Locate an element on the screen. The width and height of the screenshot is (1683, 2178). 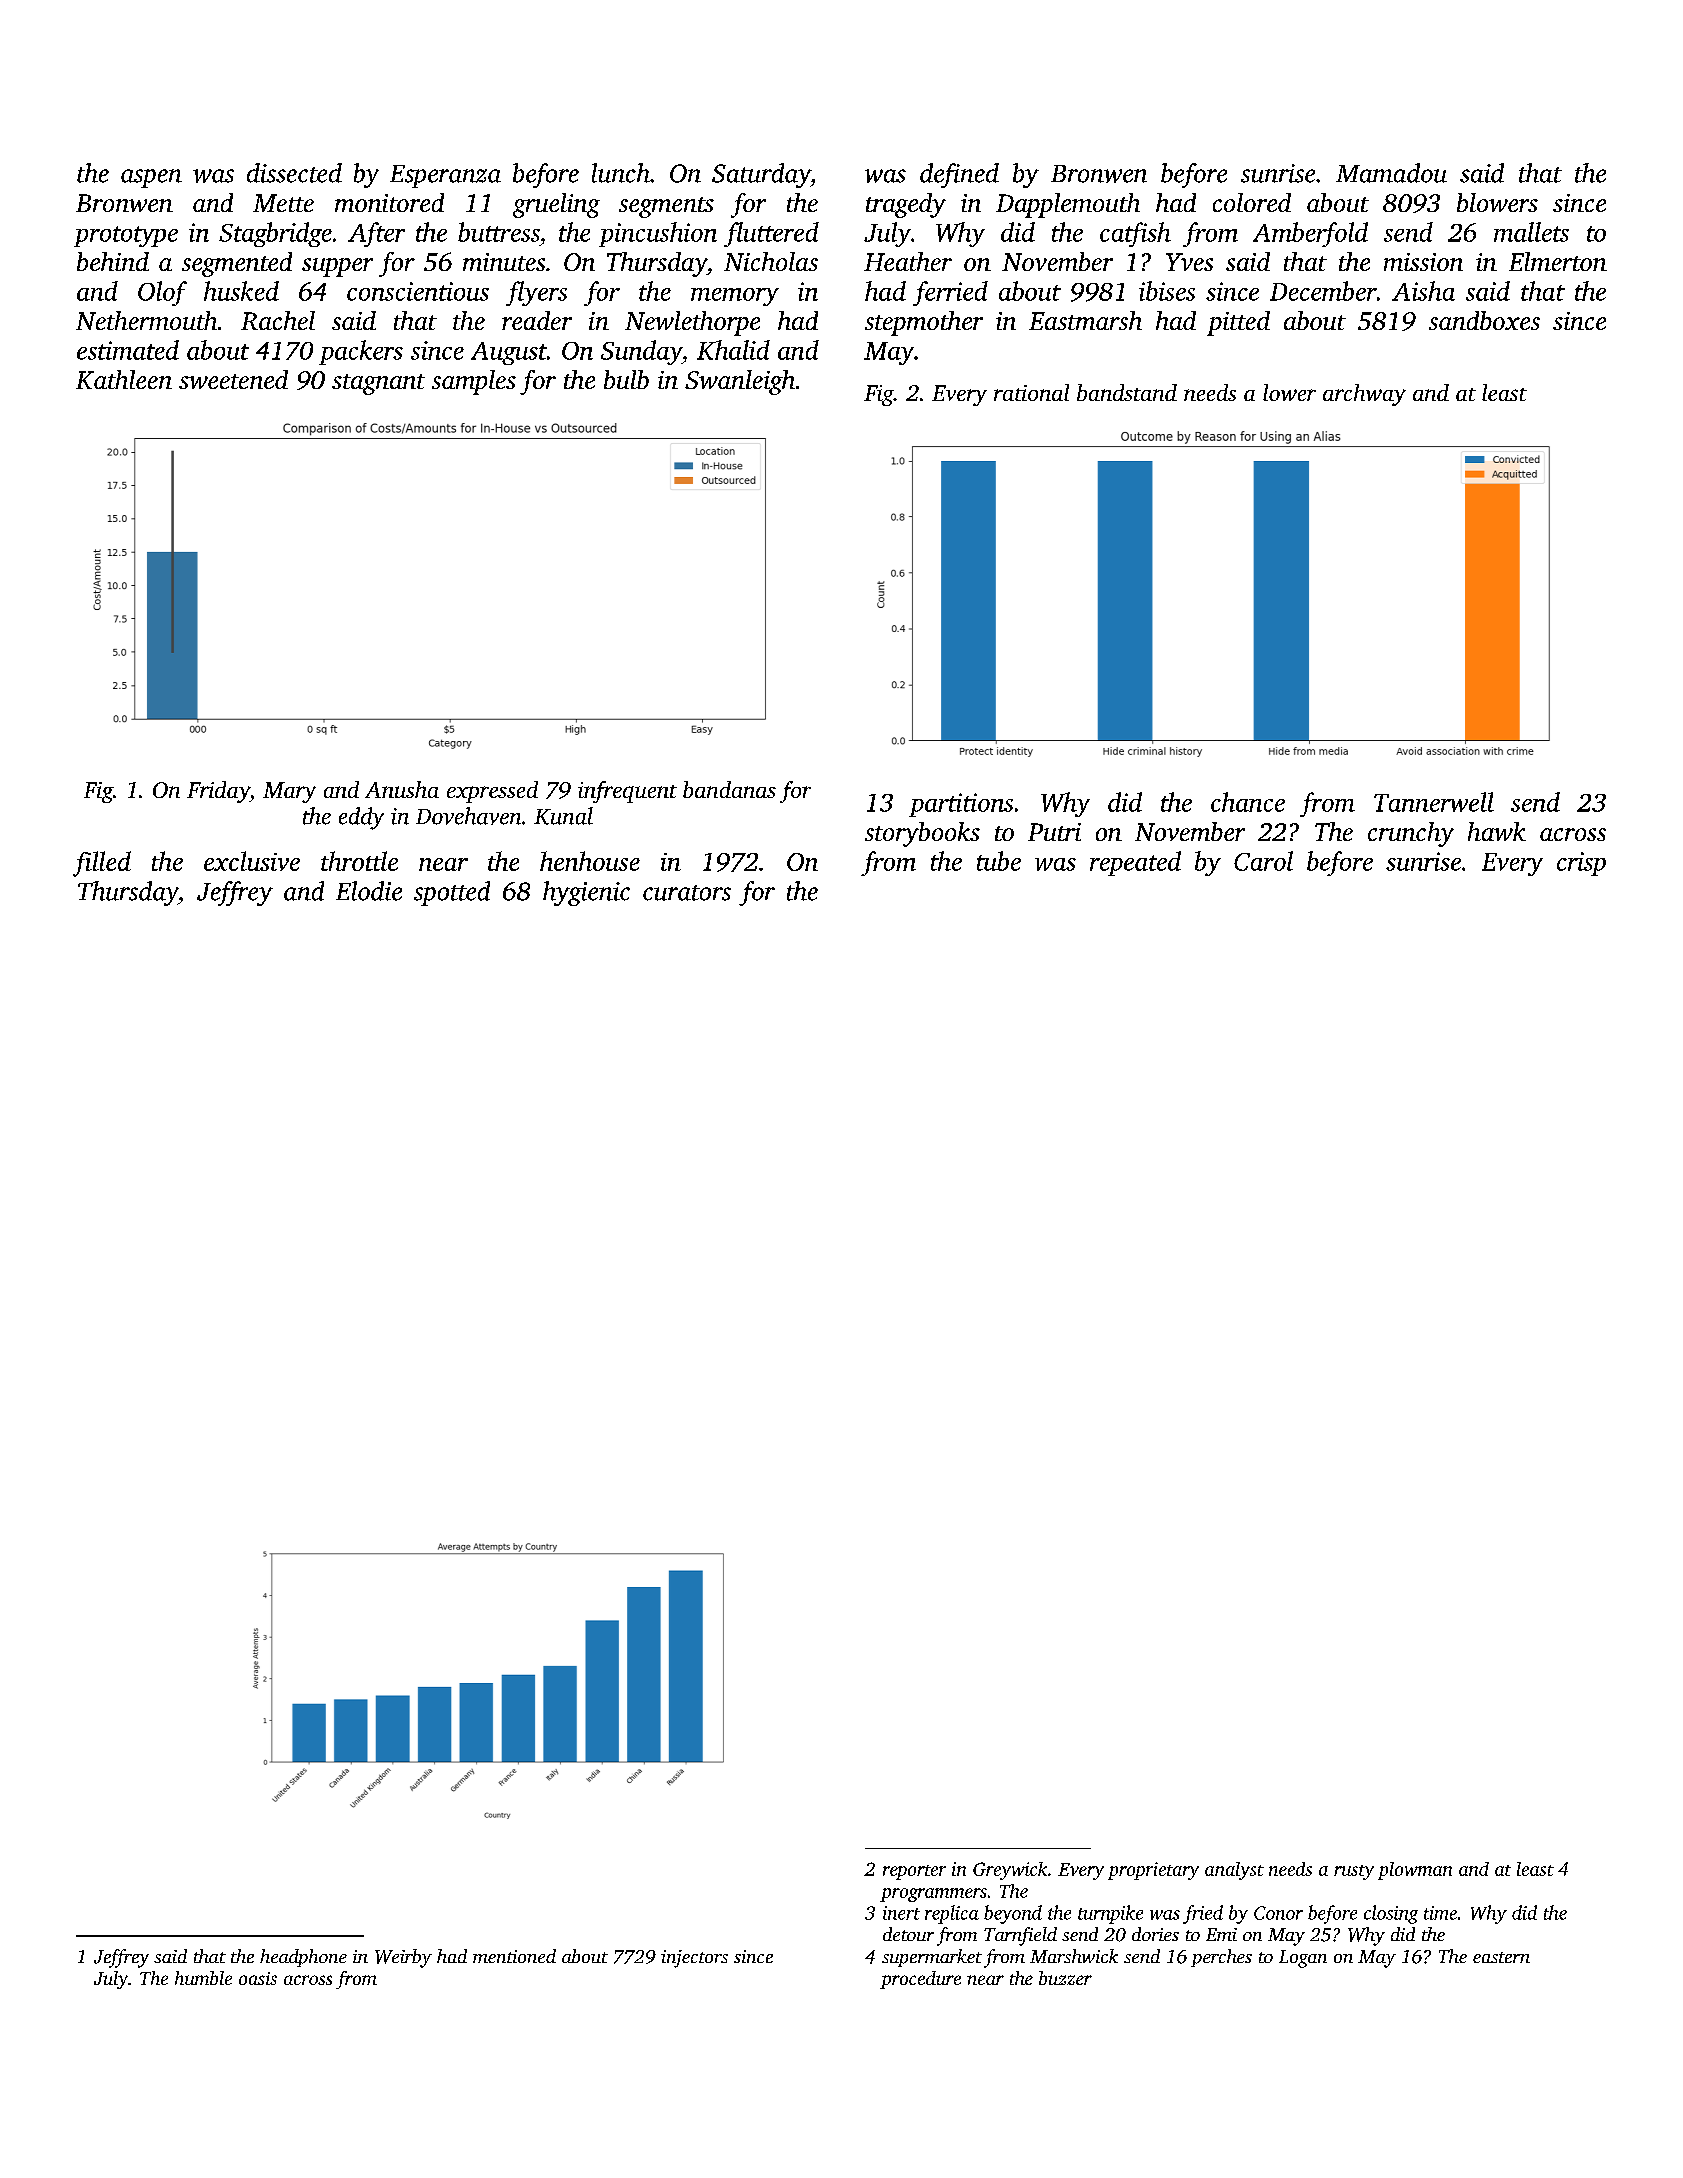
crisp is located at coordinates (1581, 864).
